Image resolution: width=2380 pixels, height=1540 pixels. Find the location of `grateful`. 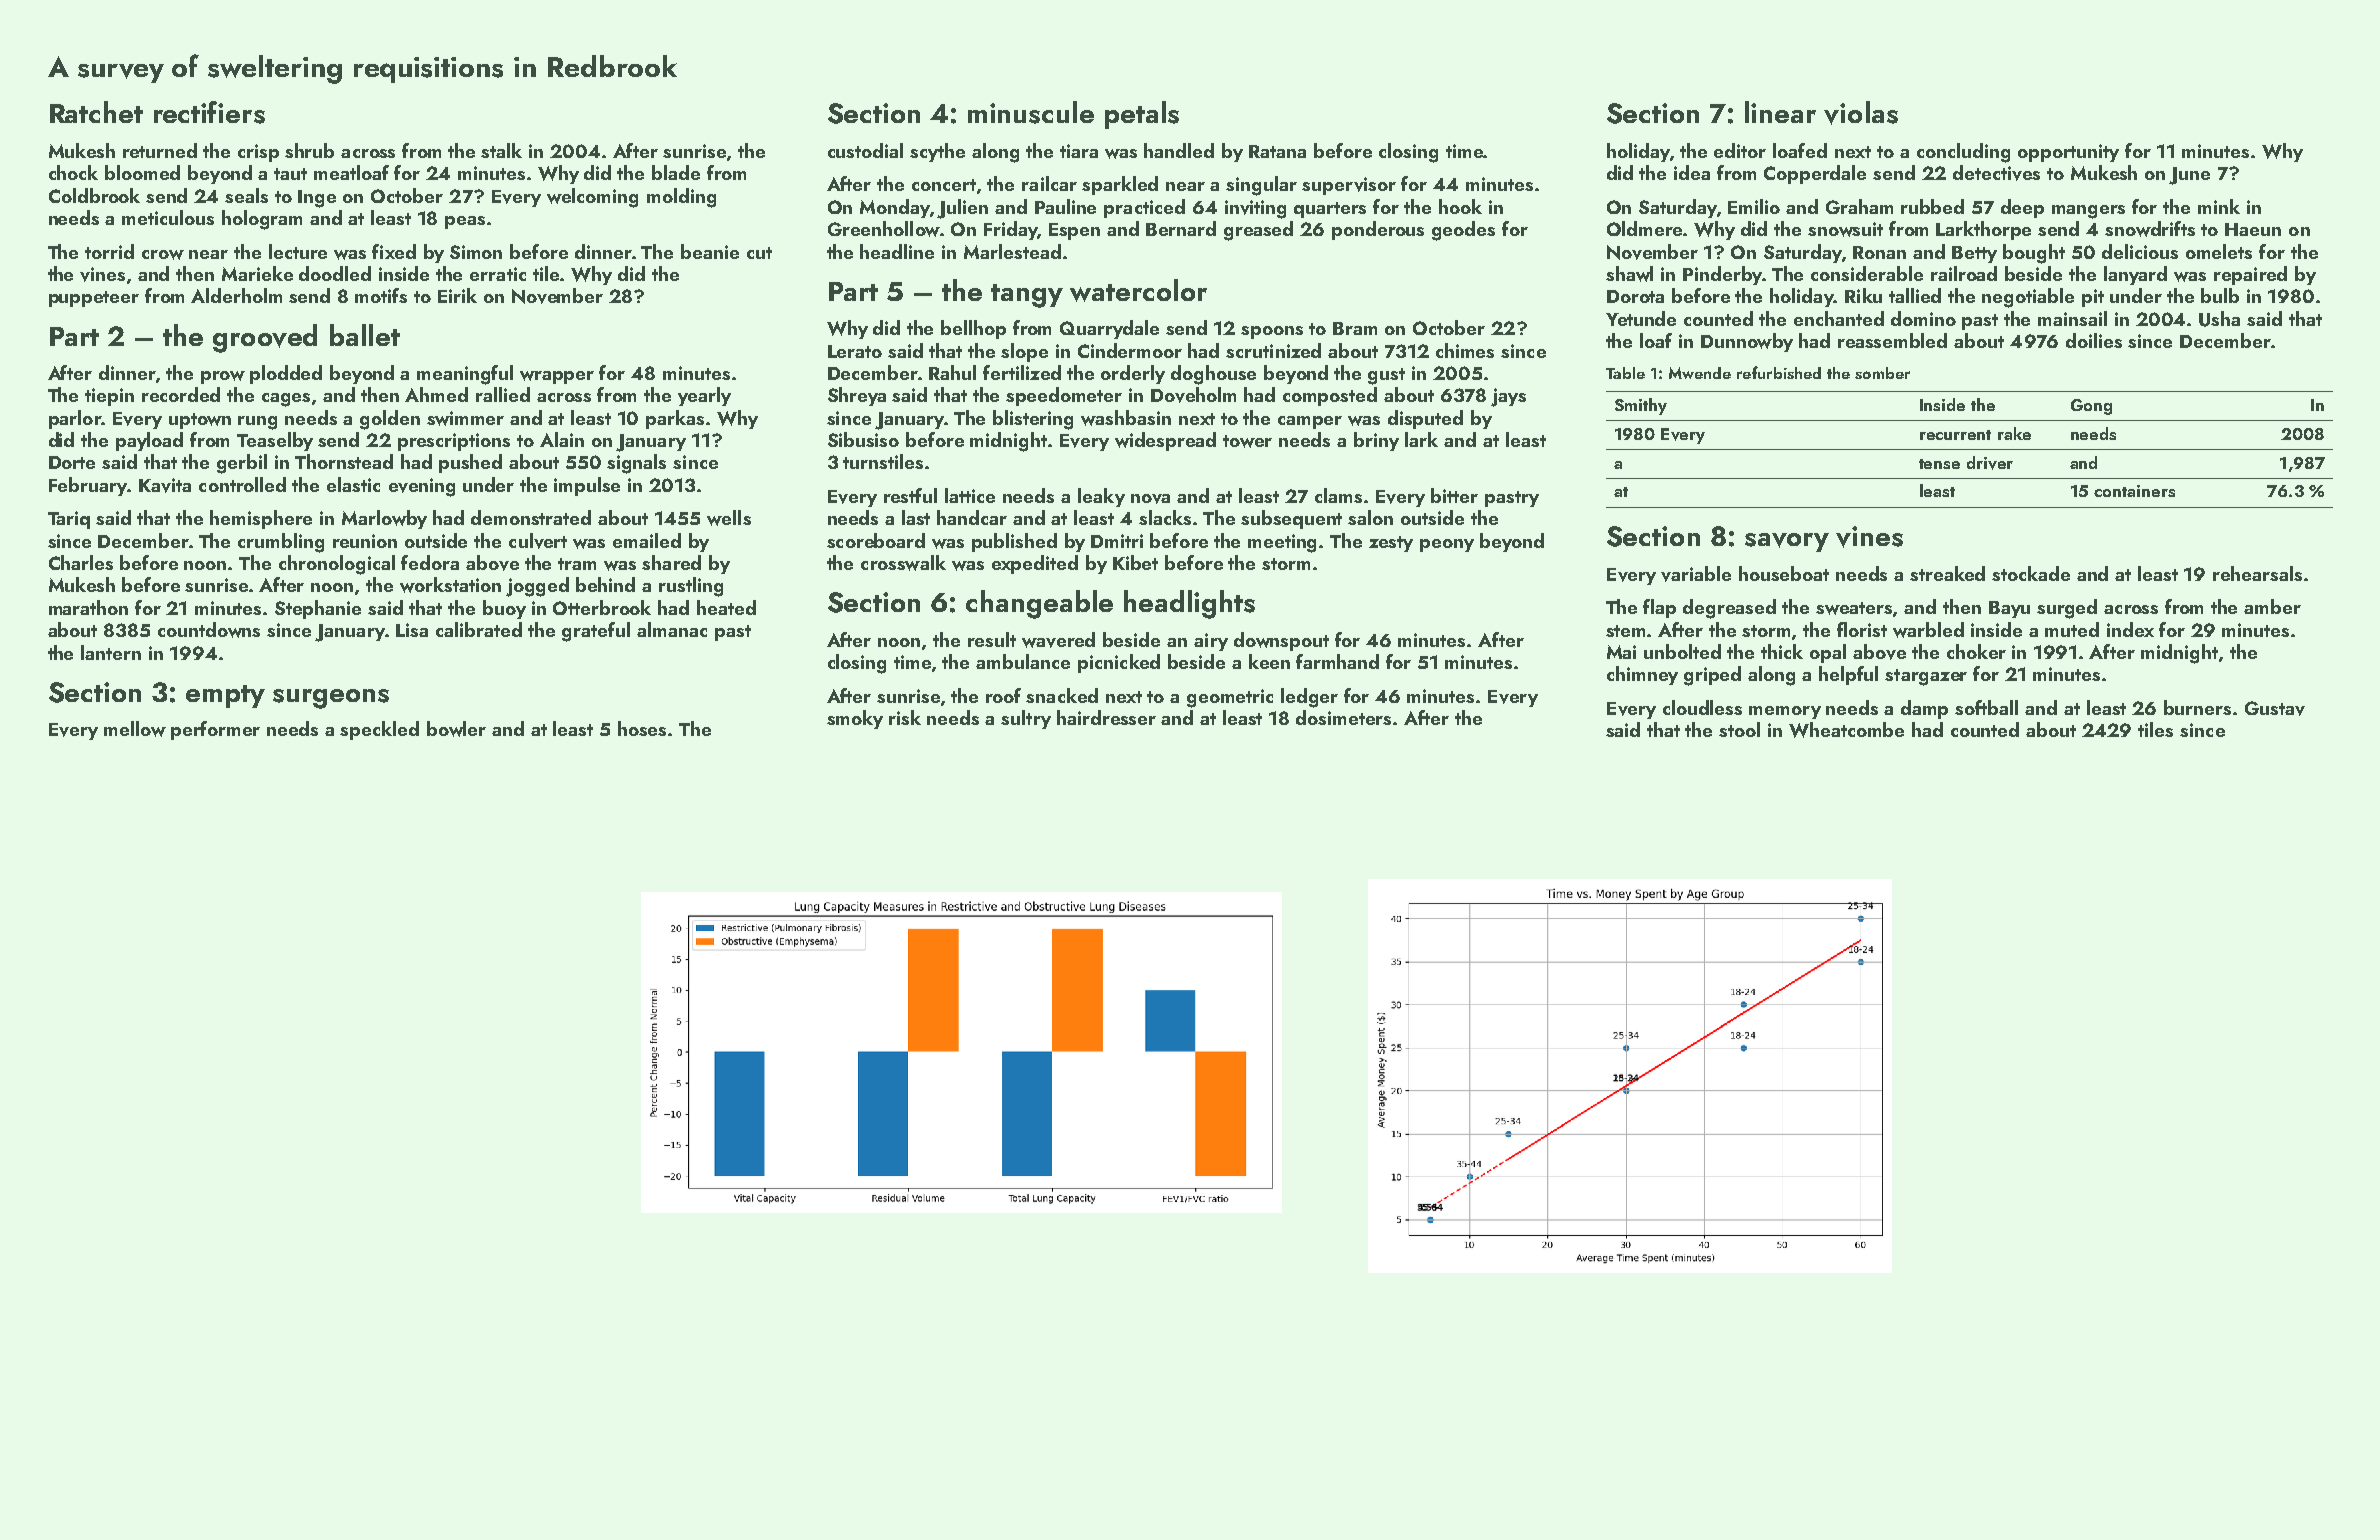

grateful is located at coordinates (596, 632).
